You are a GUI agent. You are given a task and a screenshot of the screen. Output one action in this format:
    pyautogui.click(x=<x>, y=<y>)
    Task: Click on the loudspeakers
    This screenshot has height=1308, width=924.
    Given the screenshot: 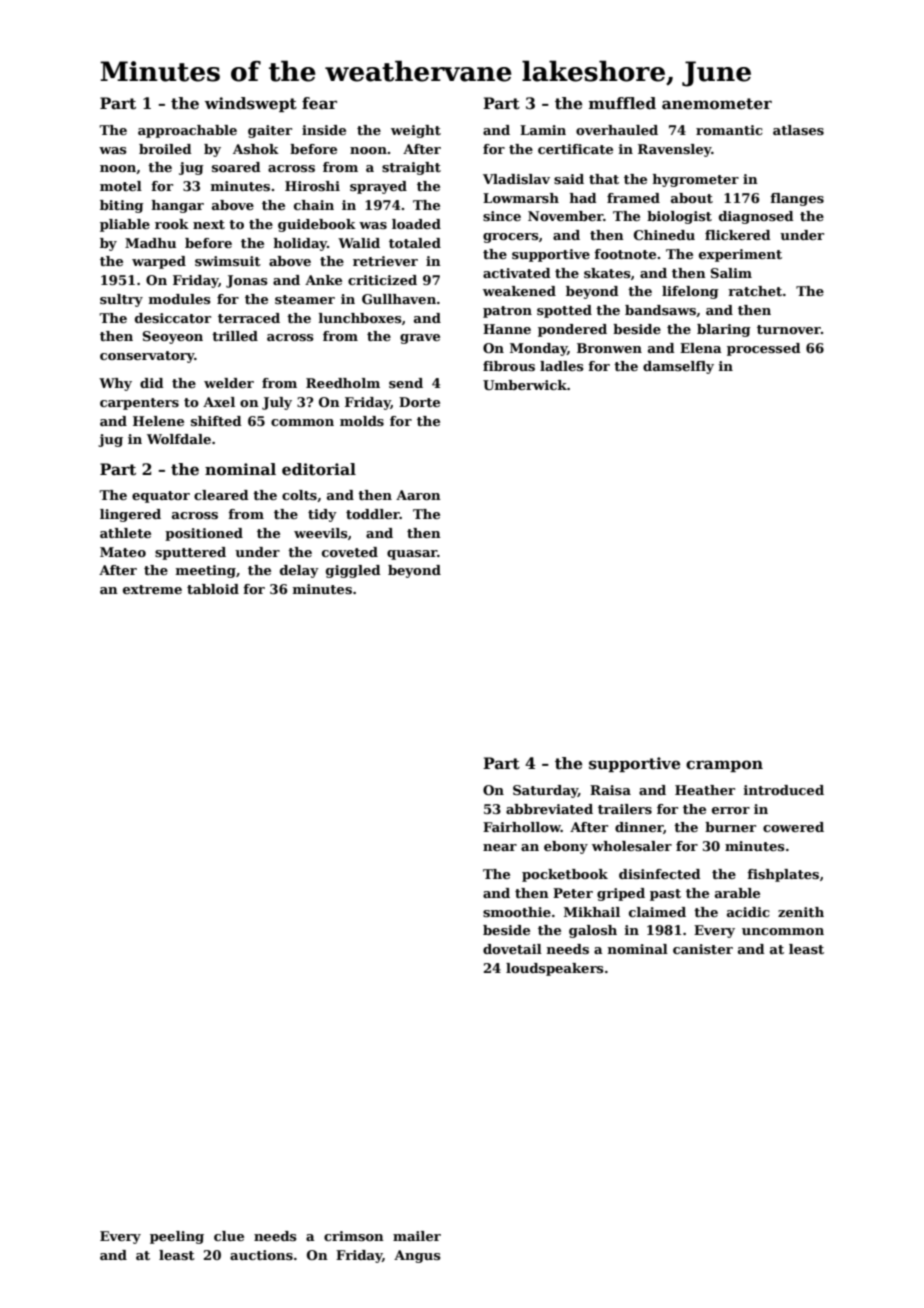 What is the action you would take?
    pyautogui.click(x=555, y=969)
